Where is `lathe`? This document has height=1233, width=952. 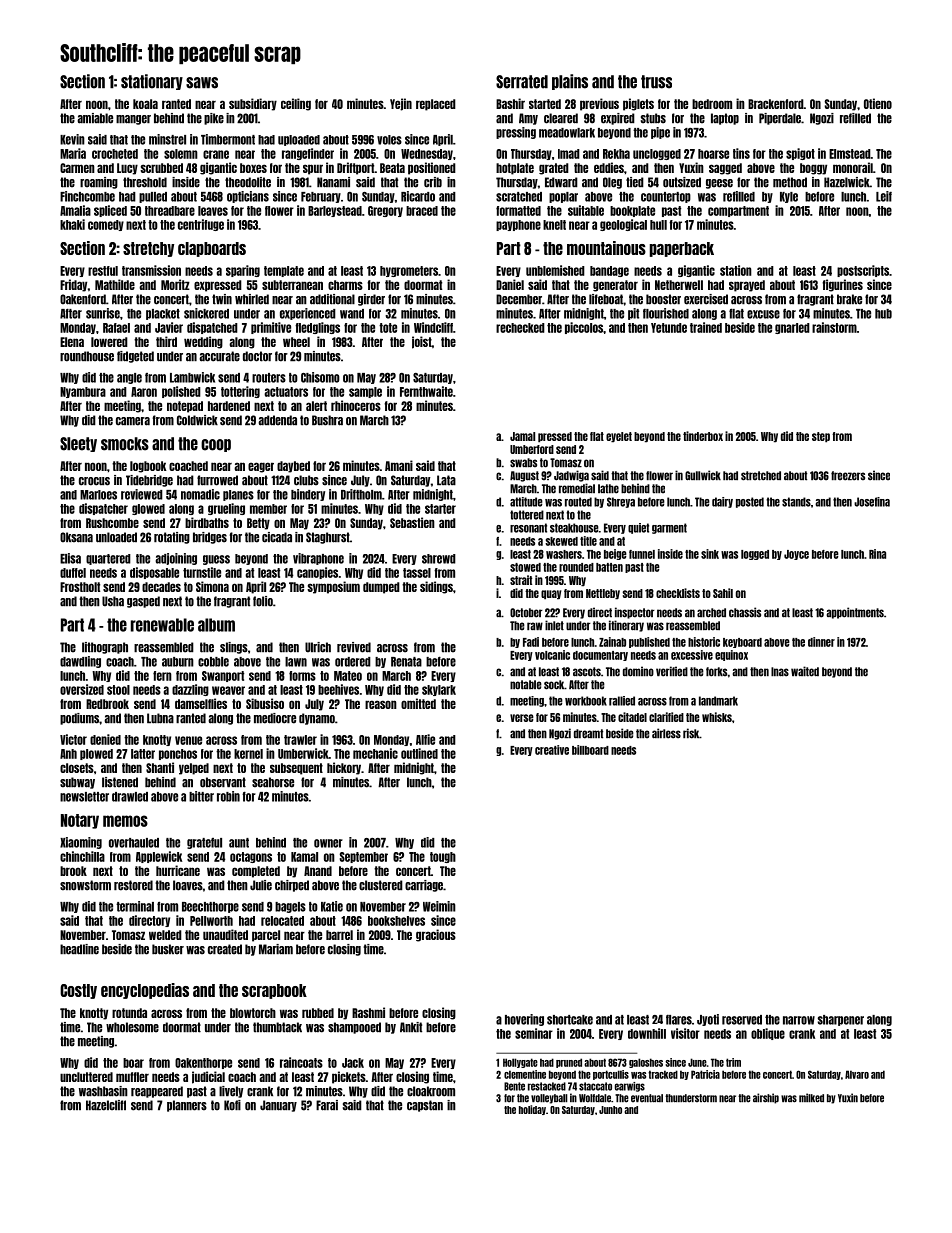 lathe is located at coordinates (608, 489).
